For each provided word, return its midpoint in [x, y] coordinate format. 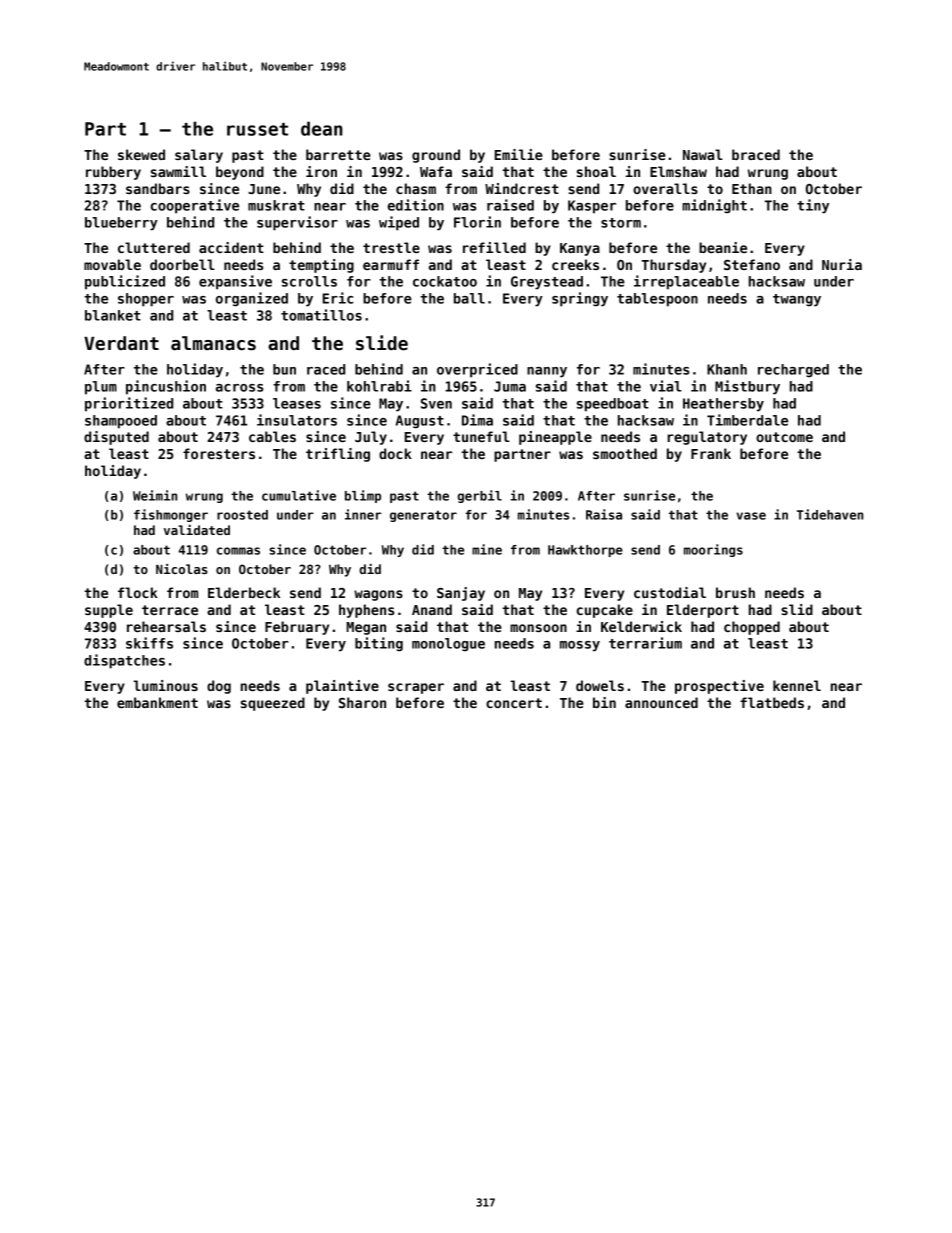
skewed [141, 154]
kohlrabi [379, 386]
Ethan [752, 188]
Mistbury [747, 387]
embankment [157, 702]
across [240, 388]
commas [238, 551]
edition [416, 205]
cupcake [605, 611]
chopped [752, 628]
